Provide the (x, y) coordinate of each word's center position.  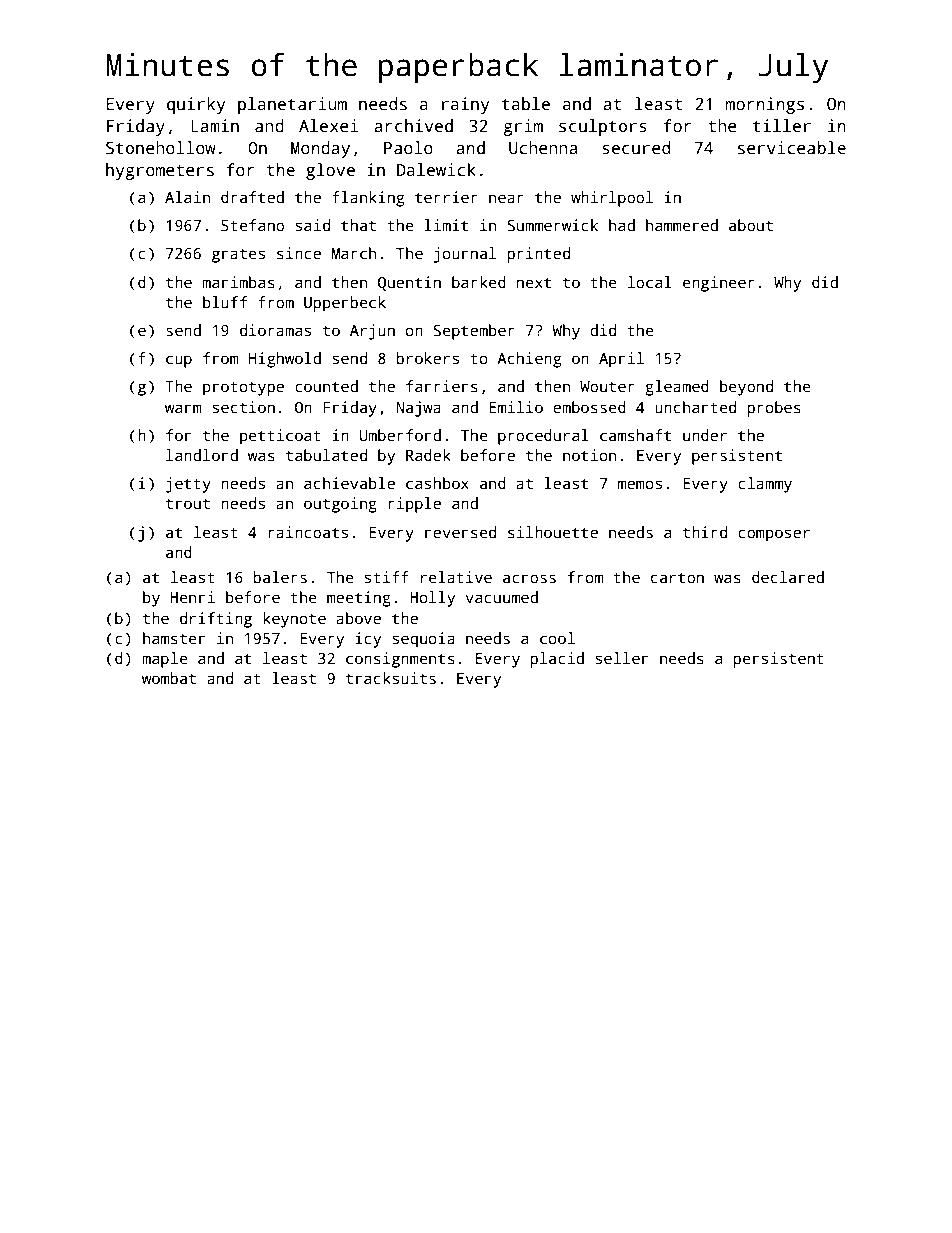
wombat (169, 678)
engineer (719, 284)
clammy (765, 485)
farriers (442, 386)
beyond (746, 388)
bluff (225, 302)
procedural (543, 437)
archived (413, 126)
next (534, 282)
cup (179, 361)
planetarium (292, 105)
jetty (188, 485)
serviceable (792, 148)
